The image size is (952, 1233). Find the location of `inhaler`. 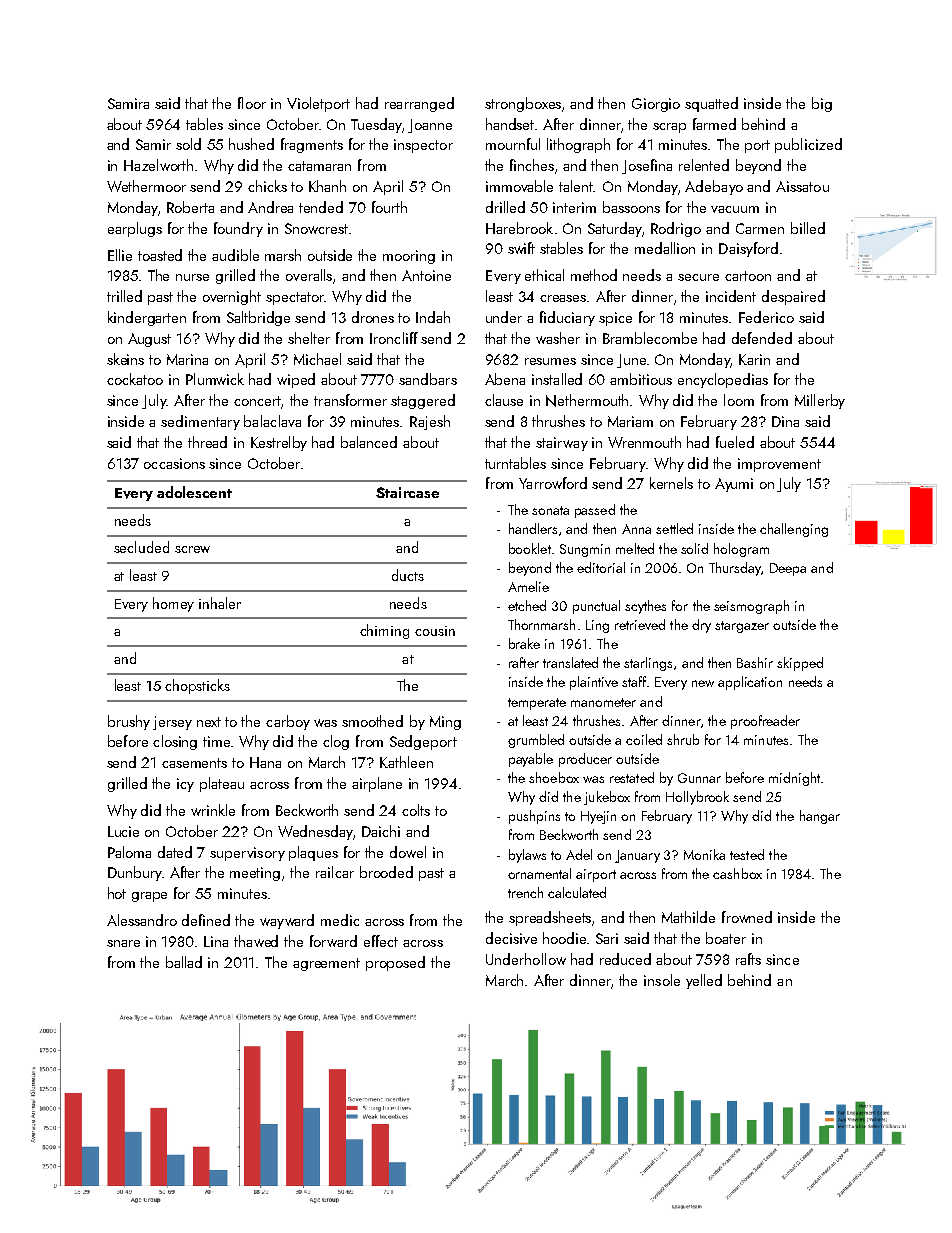

inhaler is located at coordinates (220, 603).
